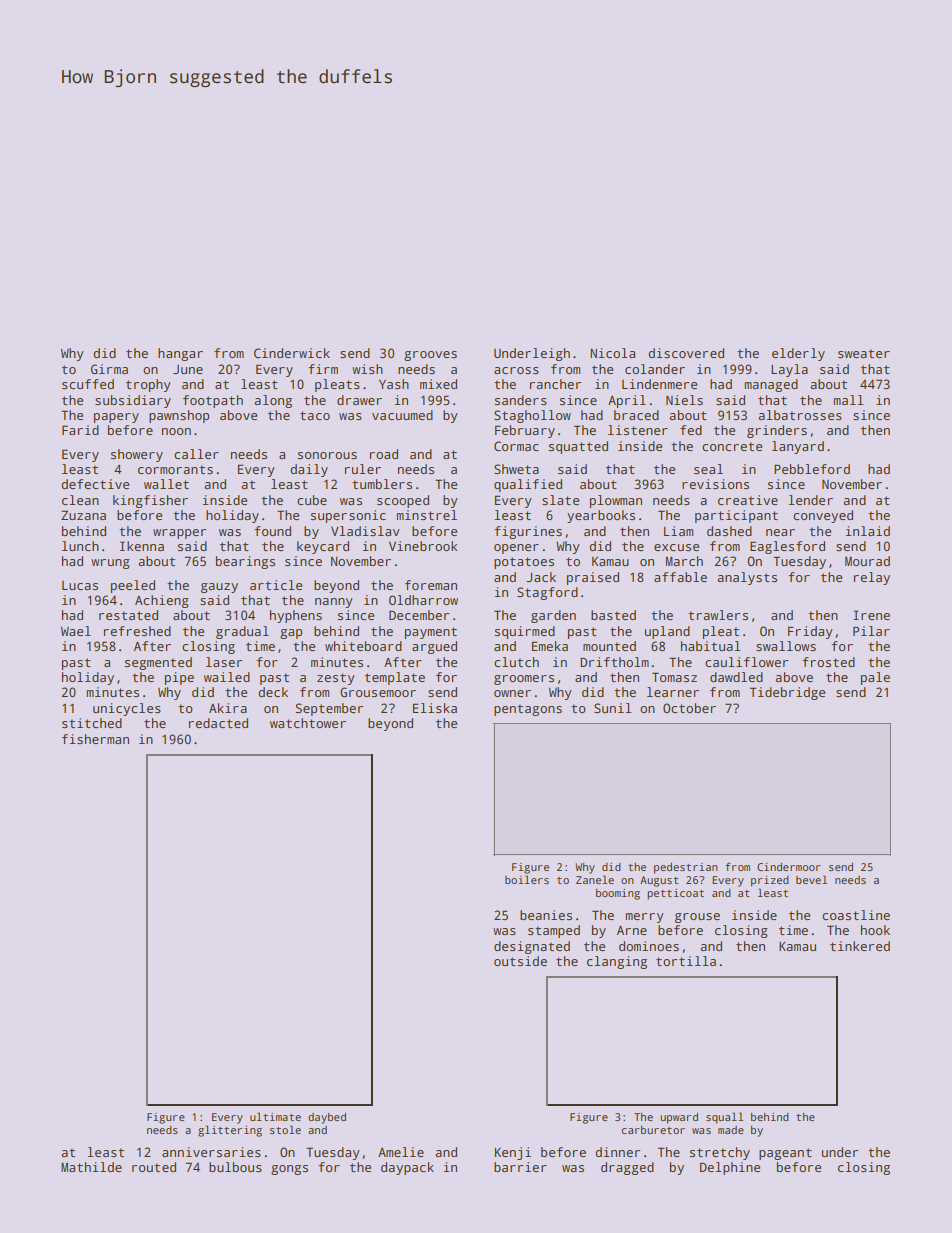 This screenshot has height=1233, width=952. What do you see at coordinates (612, 353) in the screenshot?
I see `Nicola` at bounding box center [612, 353].
